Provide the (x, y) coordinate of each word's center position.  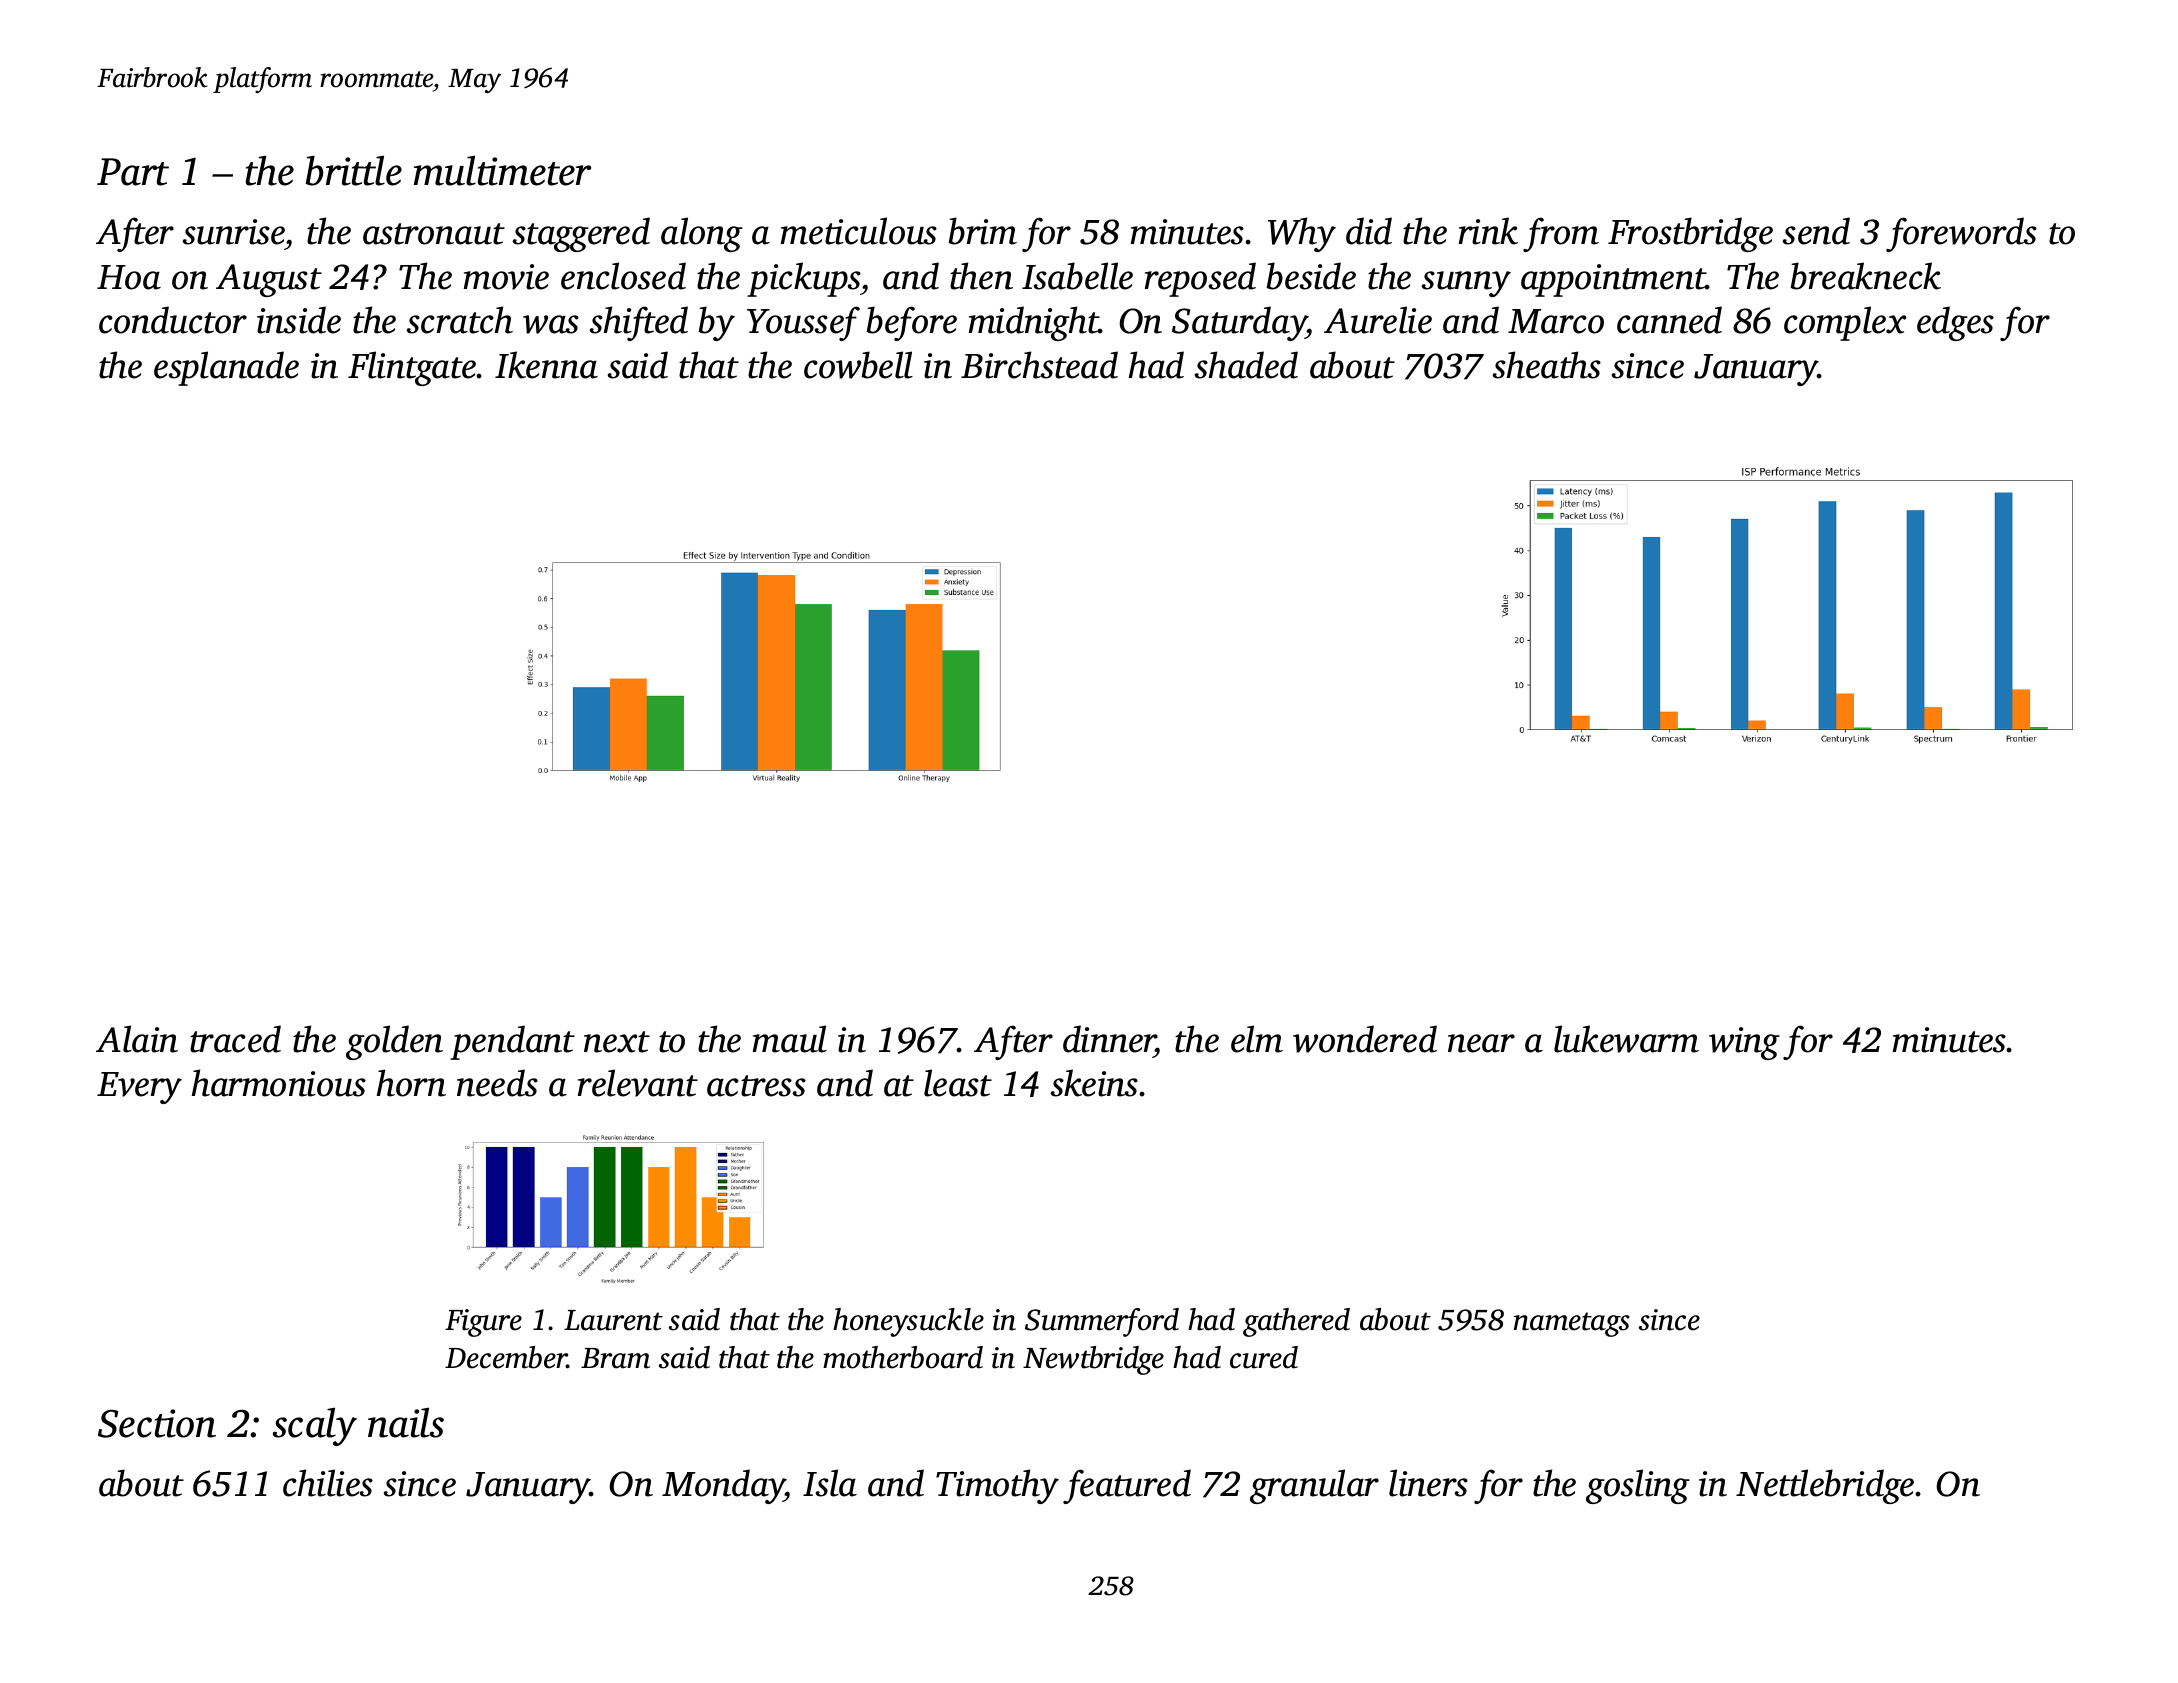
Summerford (1102, 1322)
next (617, 1042)
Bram (615, 1358)
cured (1264, 1357)
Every (139, 1088)
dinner (1109, 1039)
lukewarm (1626, 1039)
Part (133, 172)
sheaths (1547, 365)
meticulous (859, 231)
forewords (1961, 234)
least (958, 1083)
